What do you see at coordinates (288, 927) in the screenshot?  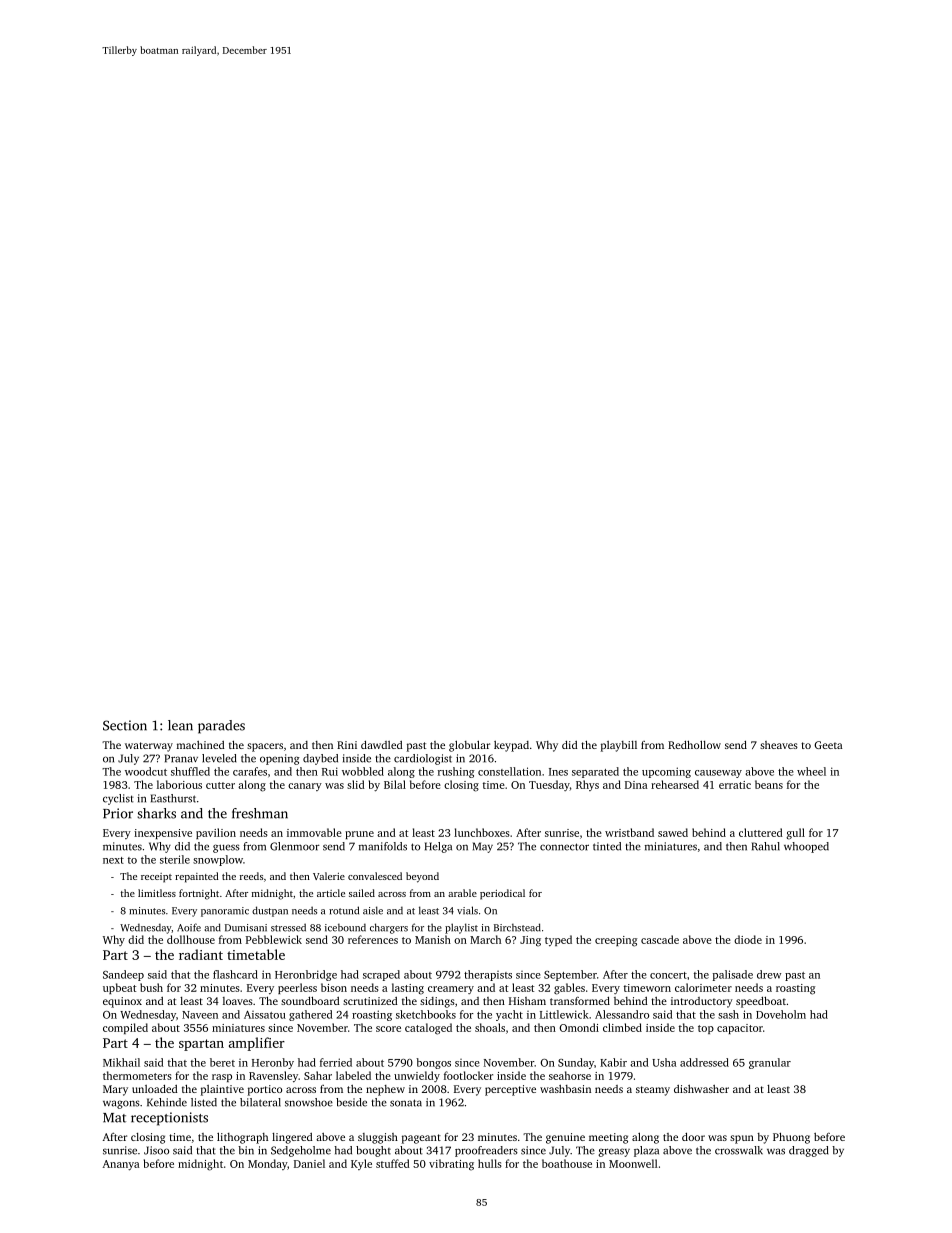 I see `stressed` at bounding box center [288, 927].
